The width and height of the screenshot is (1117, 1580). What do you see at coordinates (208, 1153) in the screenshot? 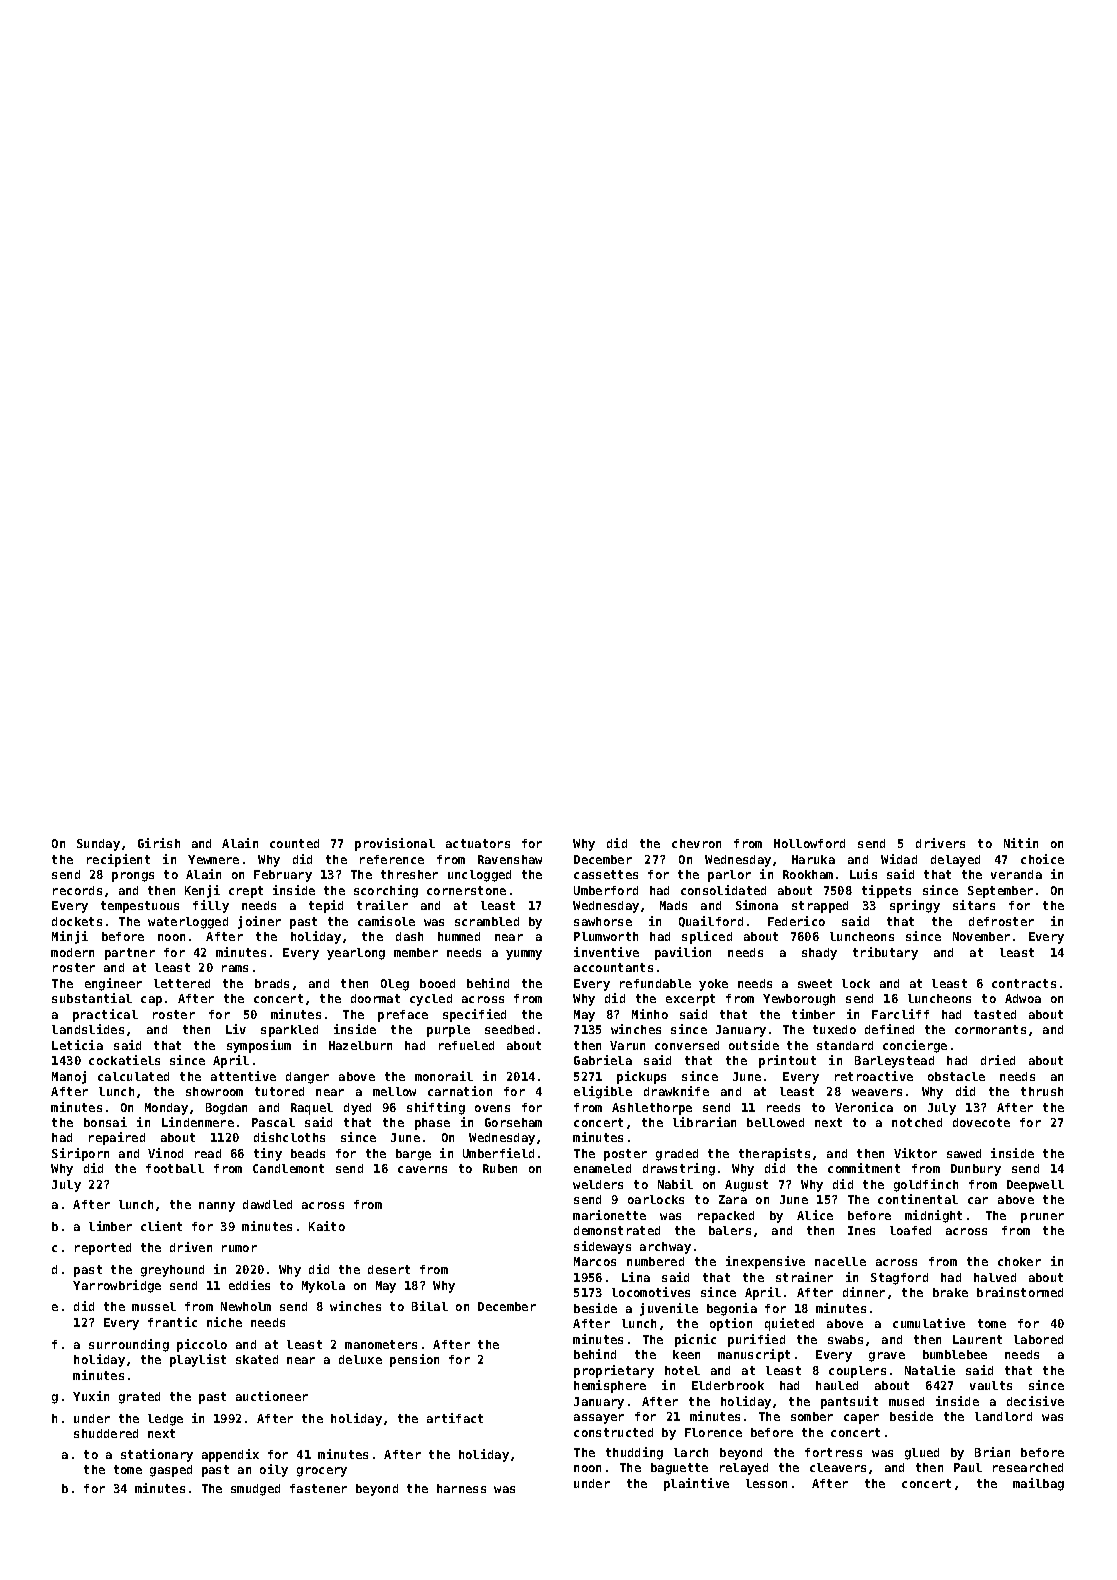
I see `read` at bounding box center [208, 1153].
